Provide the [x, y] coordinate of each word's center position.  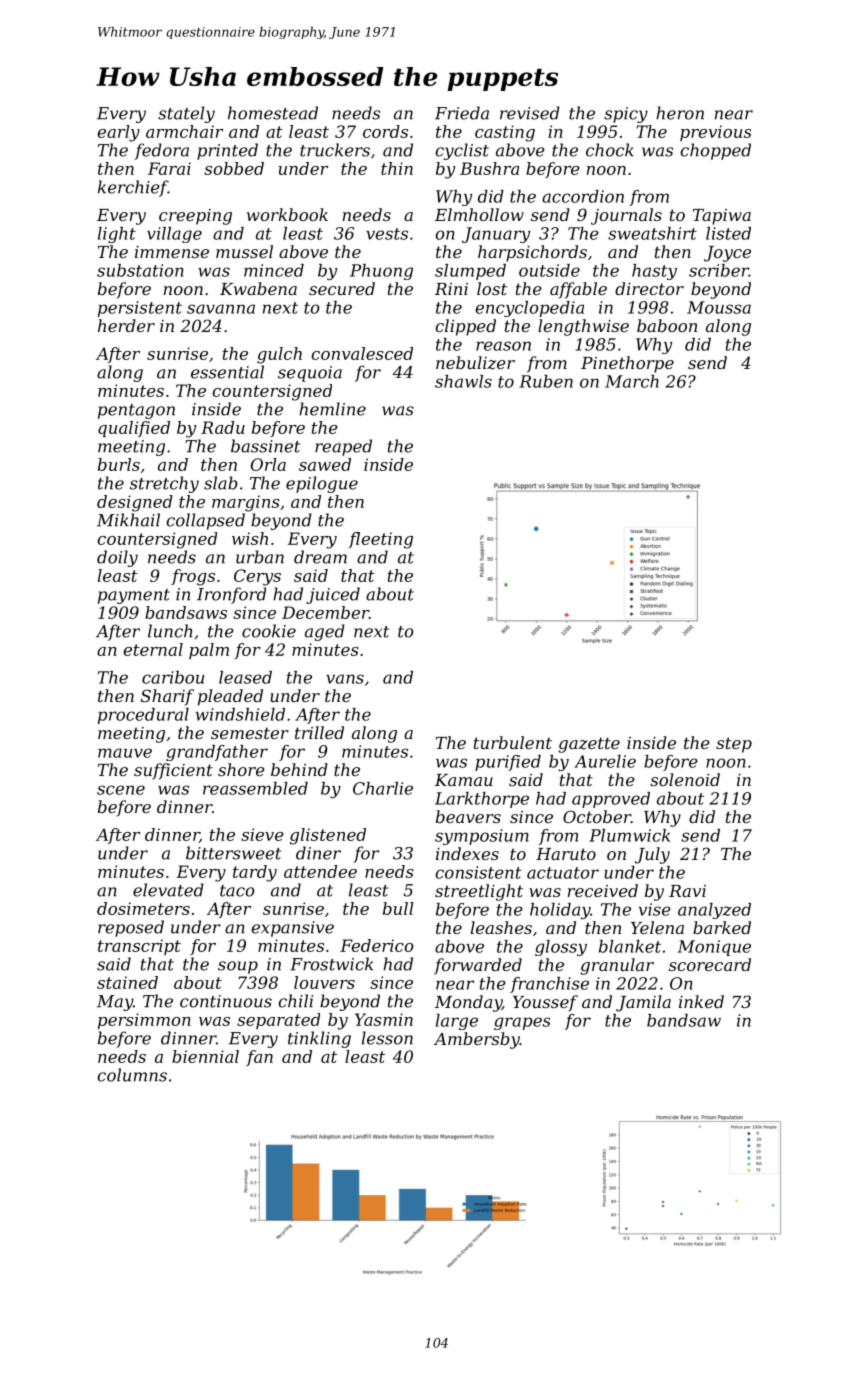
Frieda [462, 113]
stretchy [164, 484]
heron [680, 113]
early [118, 133]
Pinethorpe [627, 364]
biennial [205, 1056]
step [734, 745]
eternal [153, 649]
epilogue [322, 484]
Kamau [464, 780]
